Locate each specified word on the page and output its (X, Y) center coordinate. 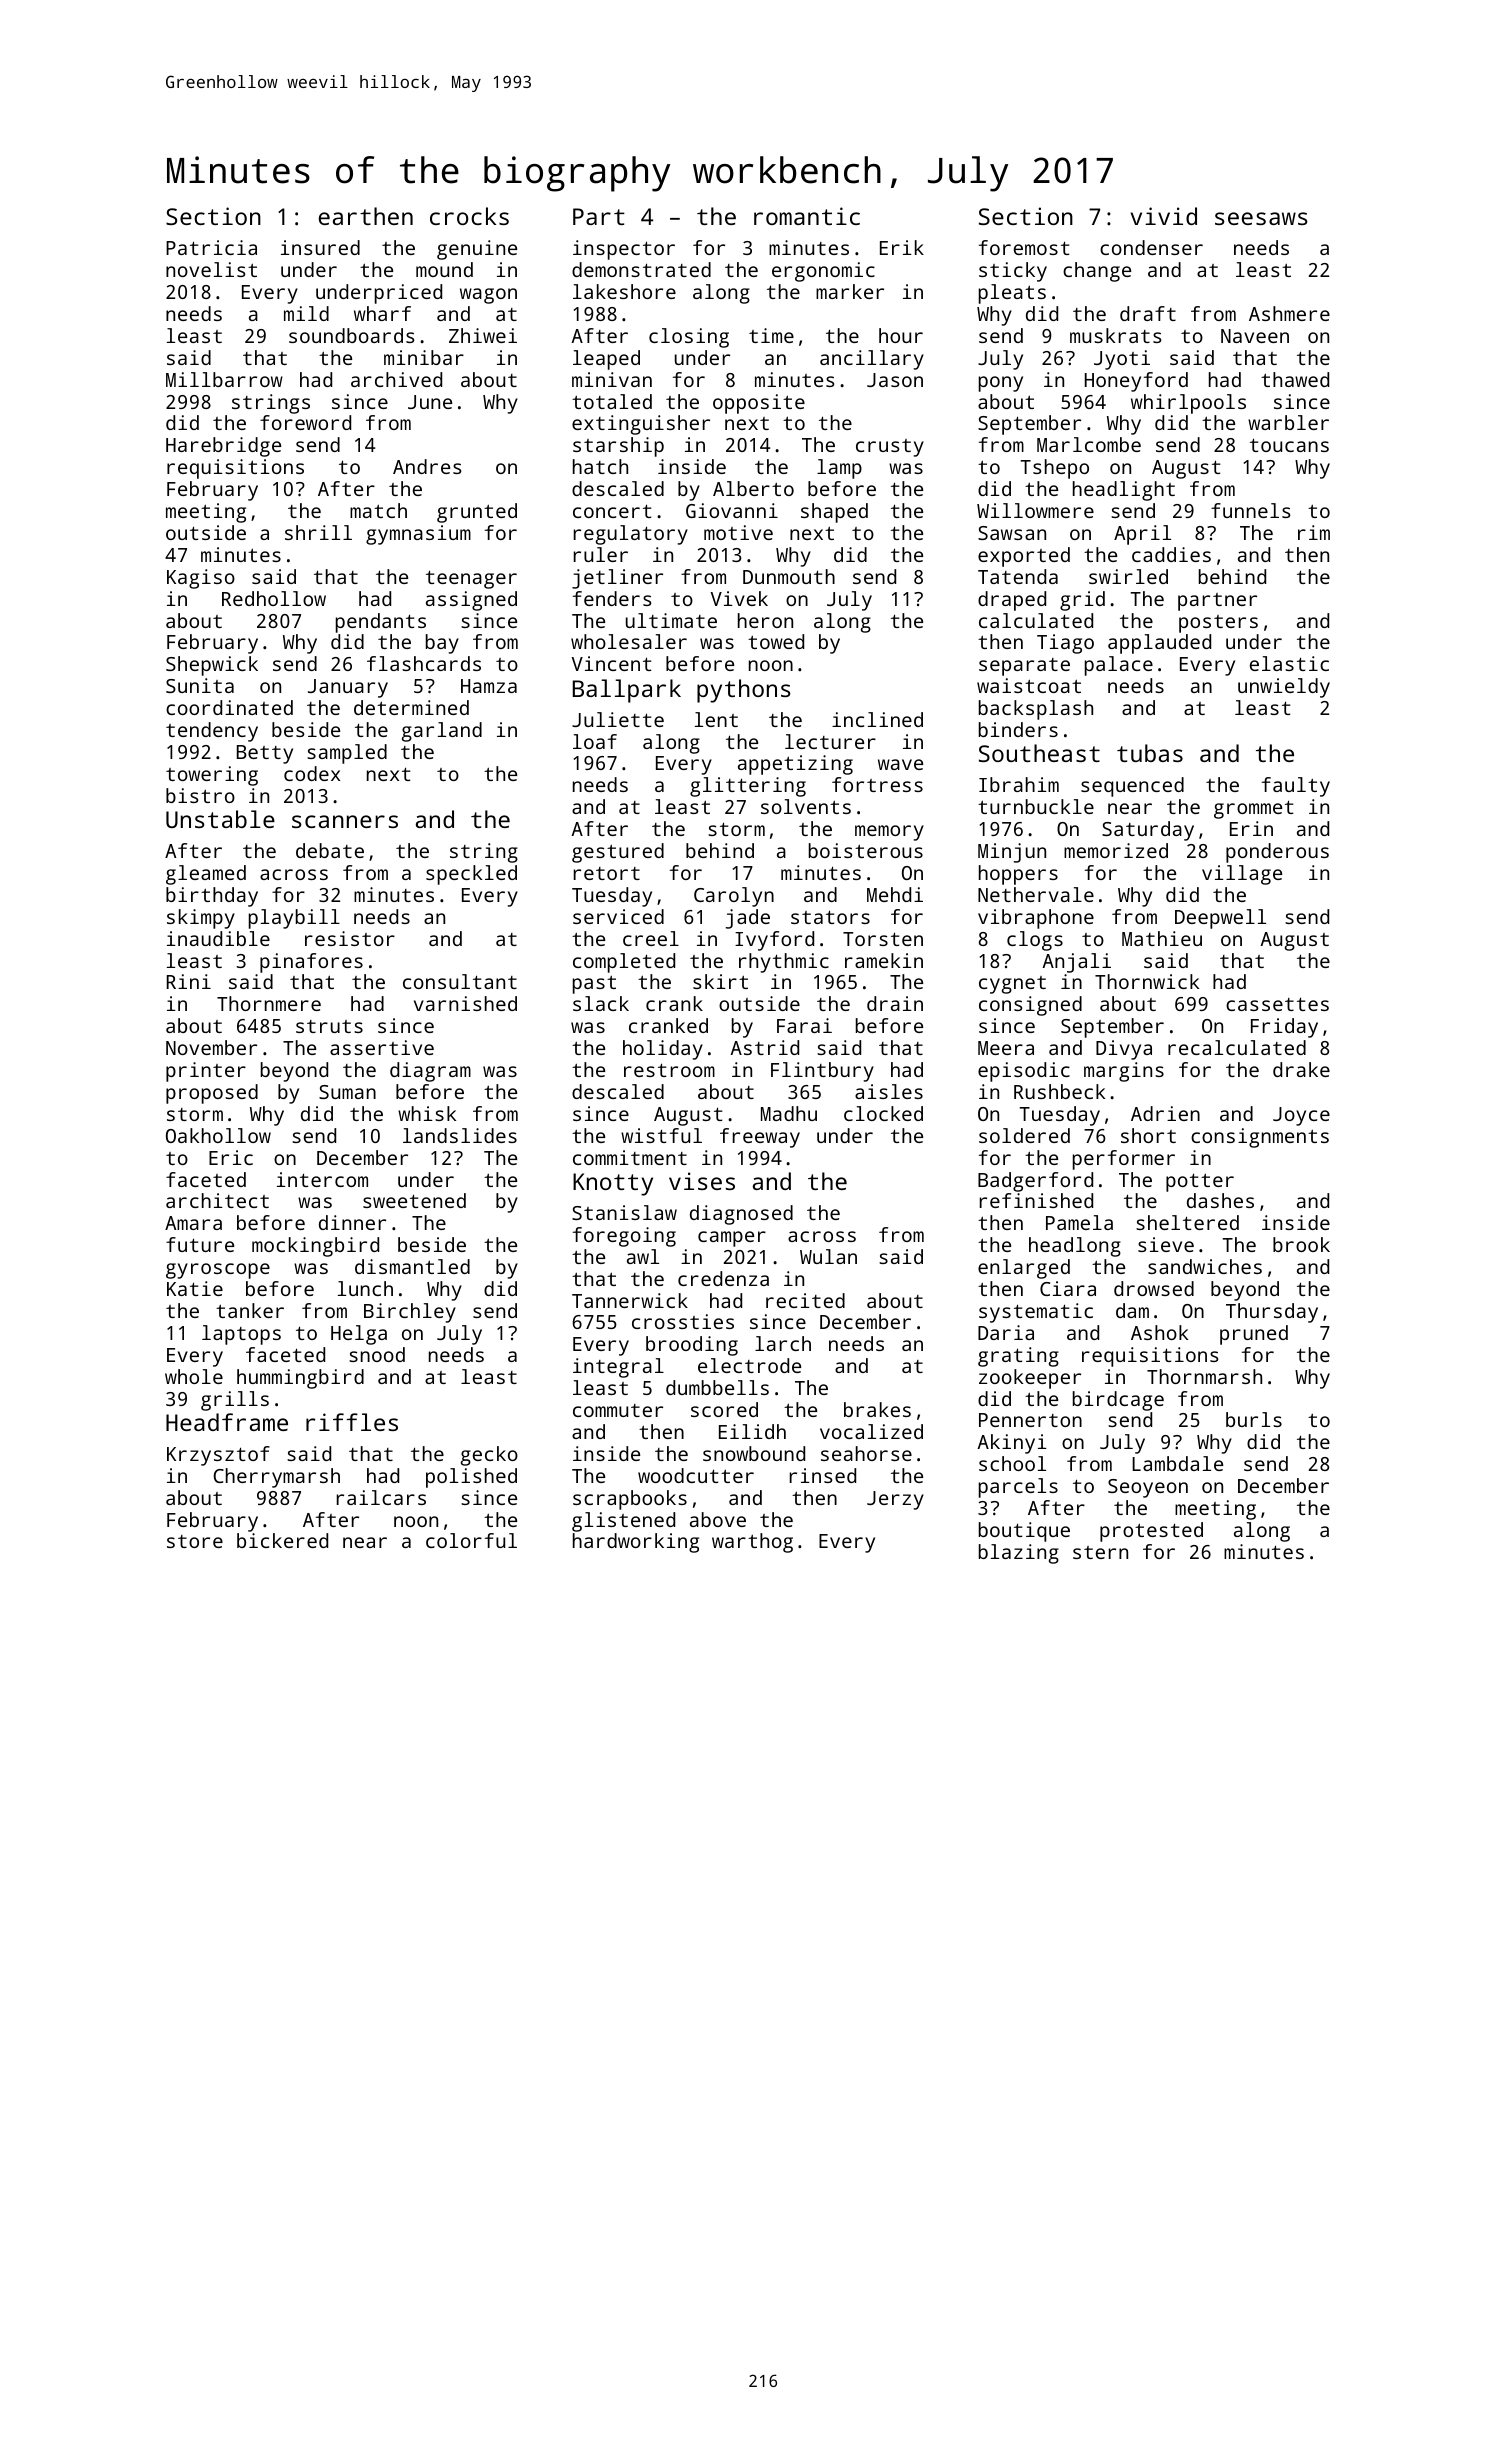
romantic (807, 216)
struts (329, 1026)
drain (895, 1003)
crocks (469, 216)
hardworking (636, 1543)
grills (235, 1401)
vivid (1164, 216)
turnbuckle (1036, 806)
